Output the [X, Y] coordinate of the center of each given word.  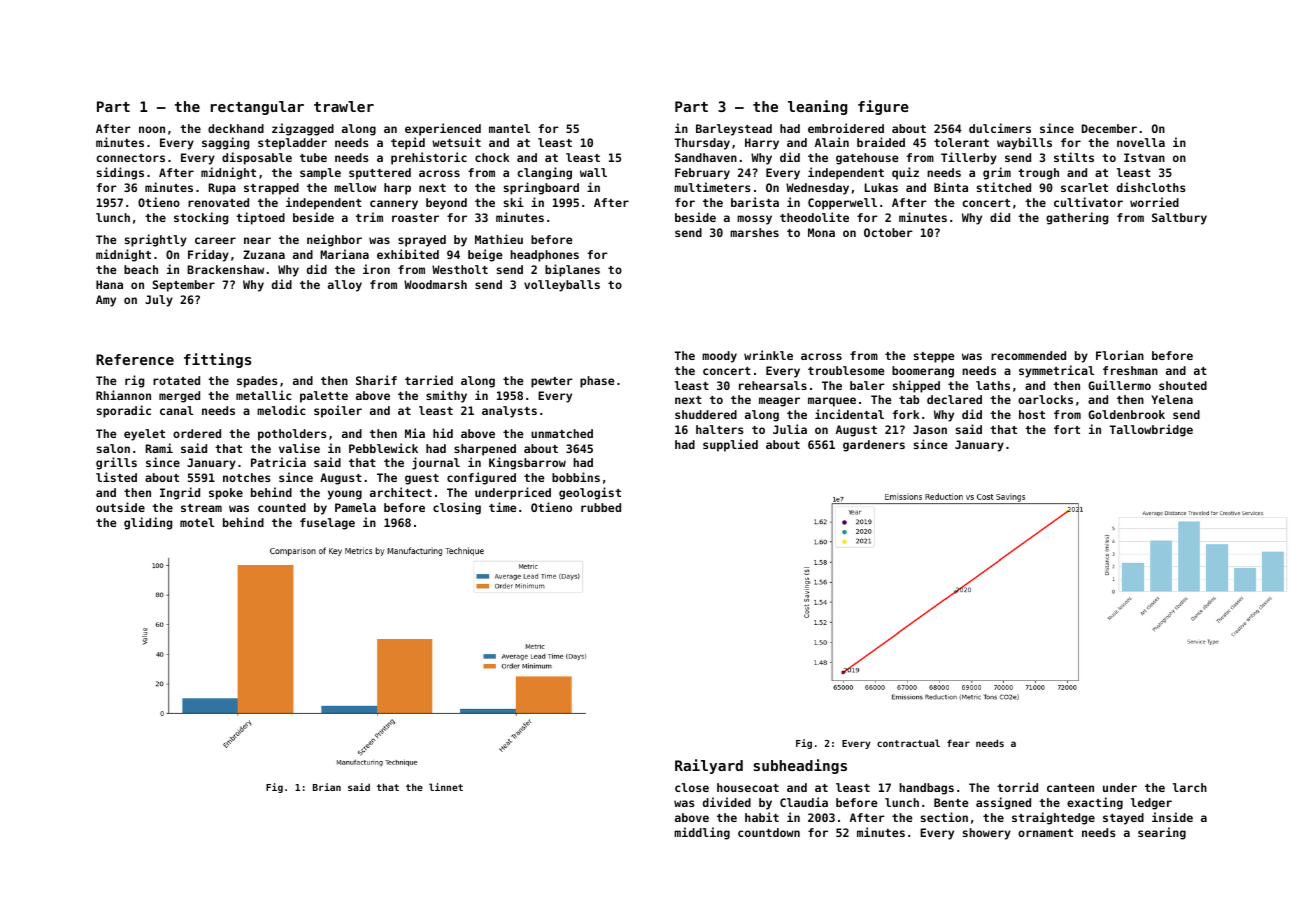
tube [313, 157]
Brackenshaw [225, 269]
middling [702, 833]
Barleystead [734, 130]
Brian [327, 787]
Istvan [1144, 157]
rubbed [601, 507]
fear [958, 743]
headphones [544, 256]
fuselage [327, 524]
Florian [1120, 355]
